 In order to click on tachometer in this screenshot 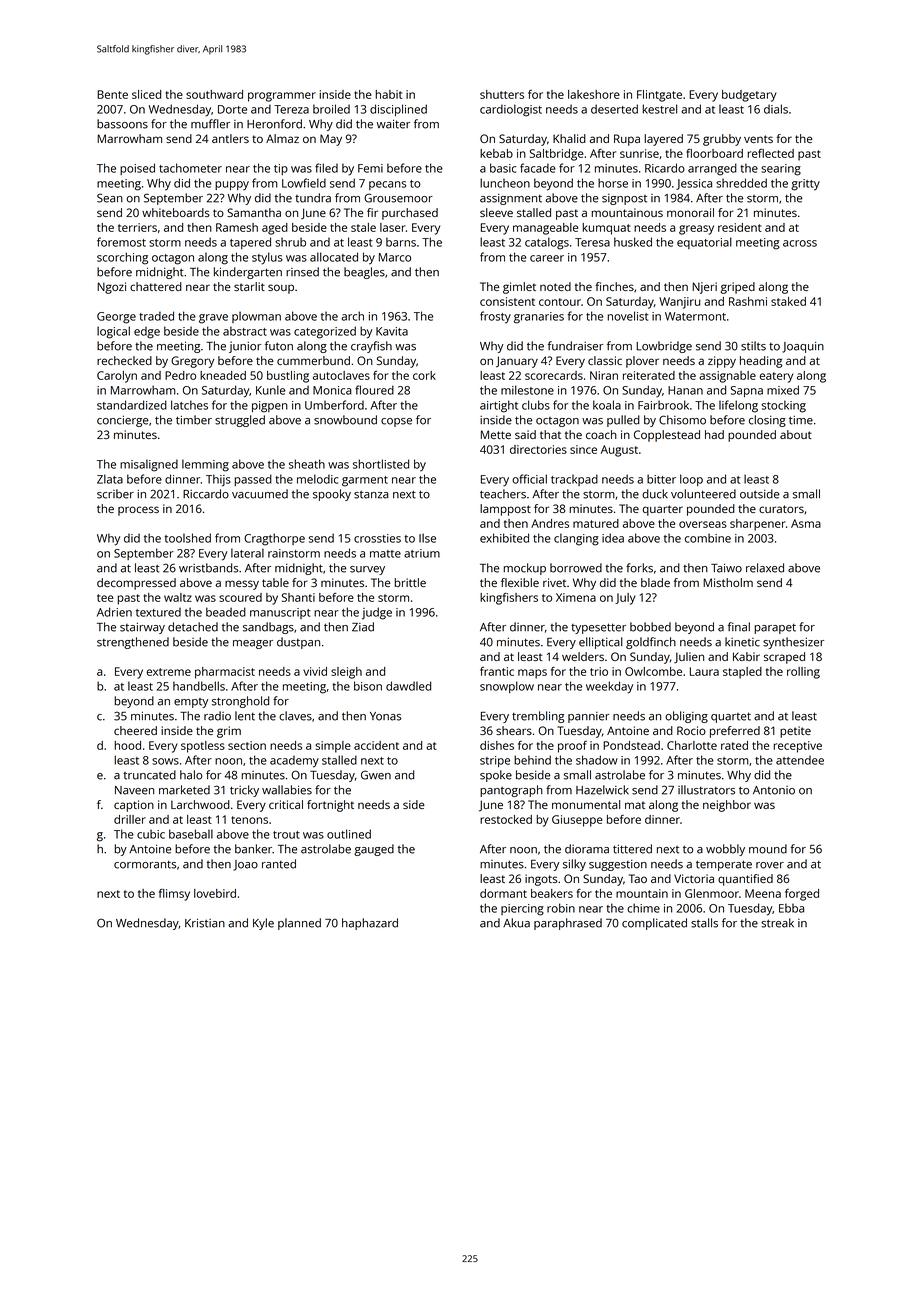, I will do `click(190, 168)`.
